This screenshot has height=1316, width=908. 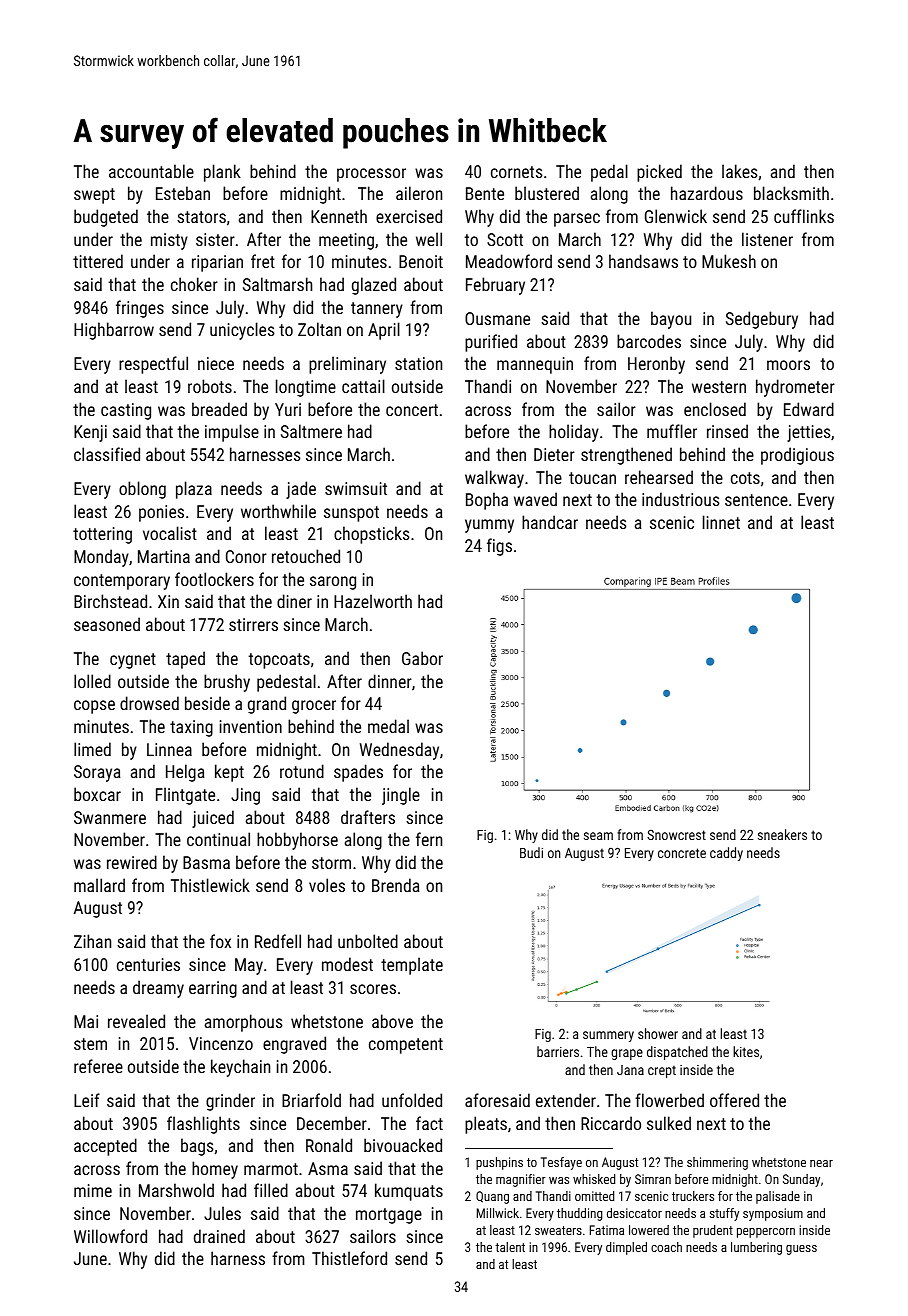 I want to click on earring, so click(x=213, y=989).
